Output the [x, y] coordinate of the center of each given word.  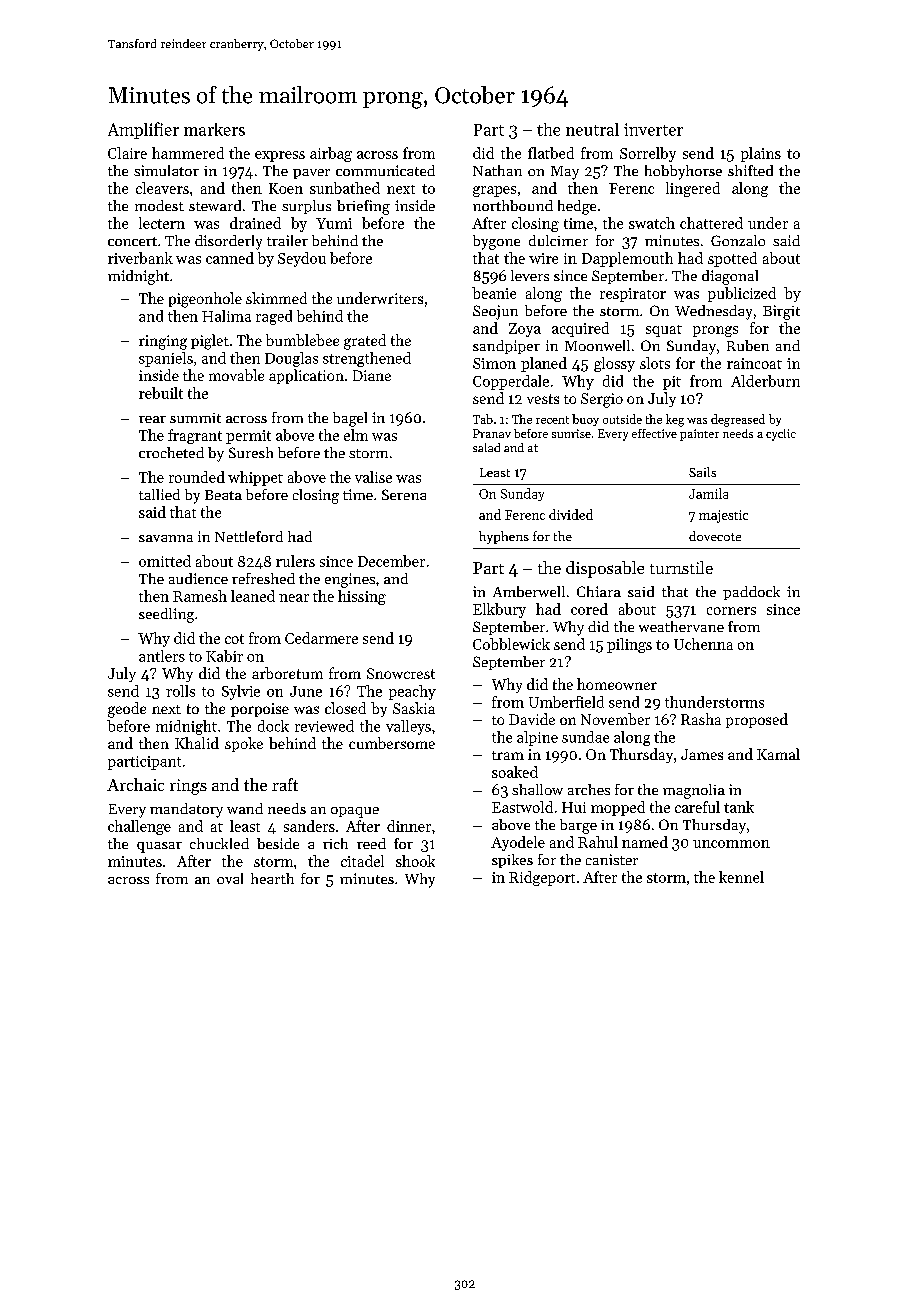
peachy [412, 692]
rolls [180, 691]
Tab [483, 419]
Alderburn [765, 381]
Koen [286, 188]
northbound [513, 205]
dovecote [715, 536]
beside [278, 843]
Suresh [251, 452]
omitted [165, 561]
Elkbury [499, 610]
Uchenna [703, 644]
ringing [163, 342]
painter [699, 435]
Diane [372, 375]
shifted [750, 170]
